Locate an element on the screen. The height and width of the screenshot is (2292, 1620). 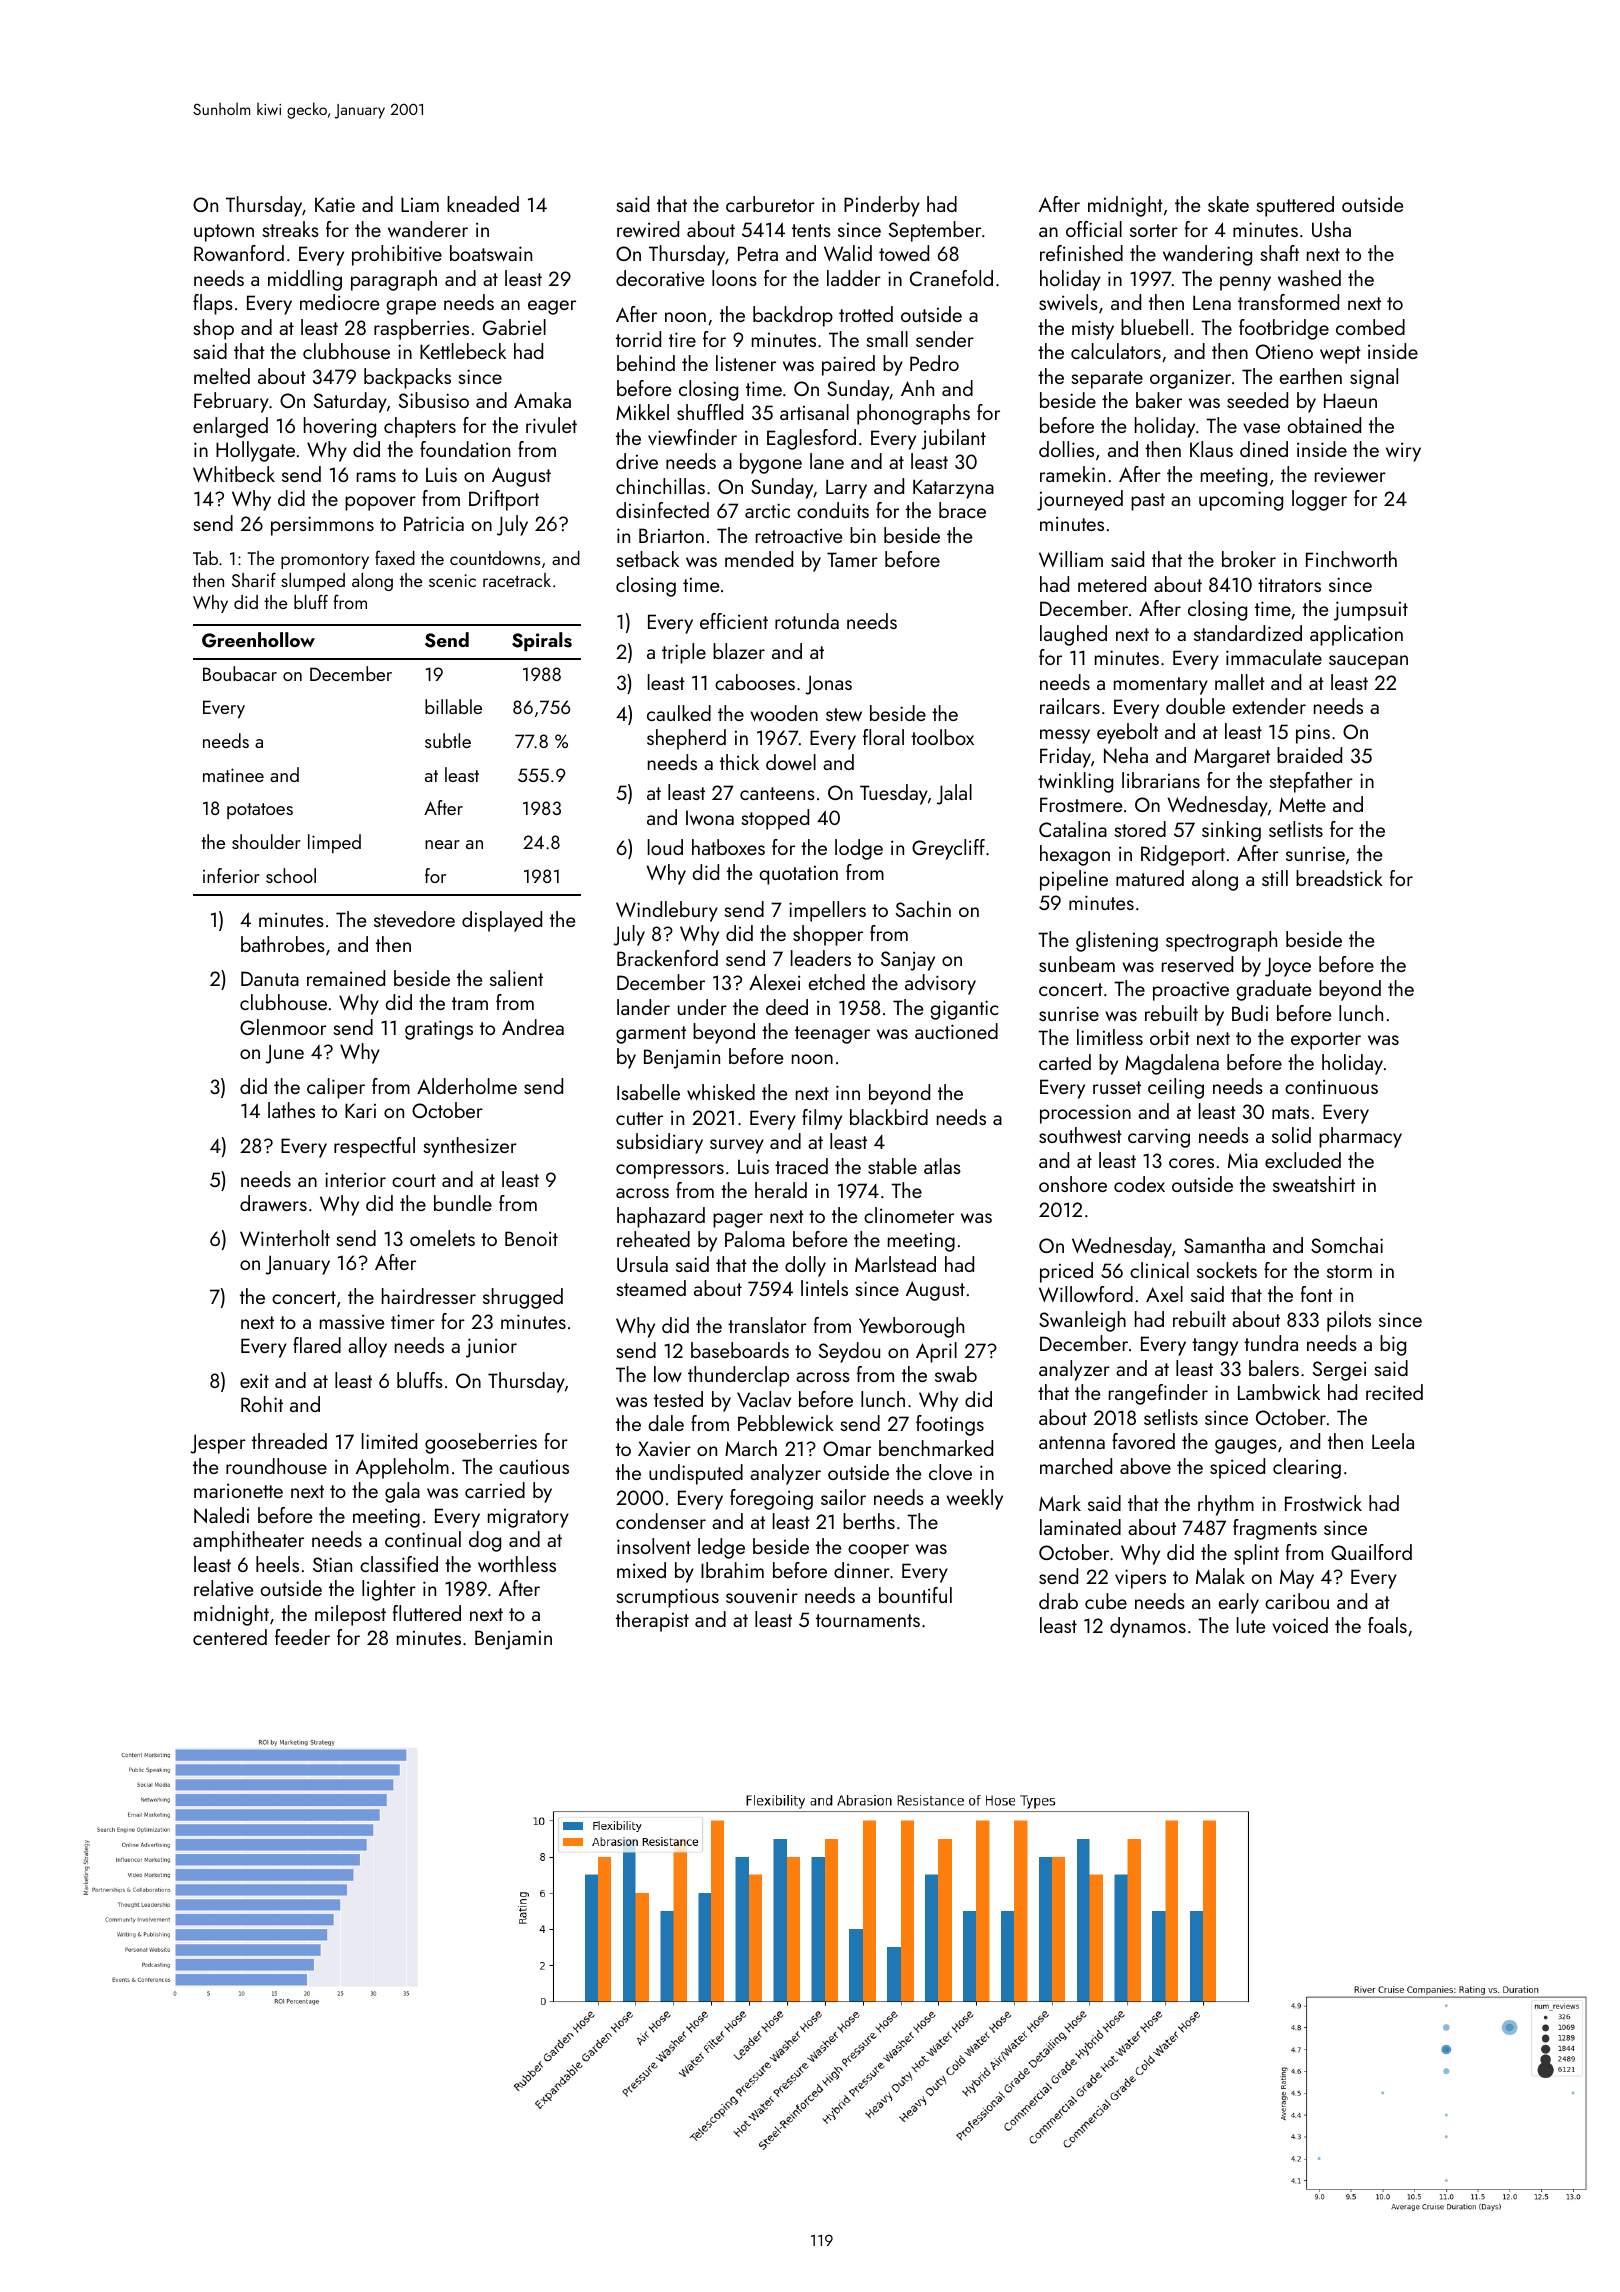
stored is located at coordinates (1140, 829).
